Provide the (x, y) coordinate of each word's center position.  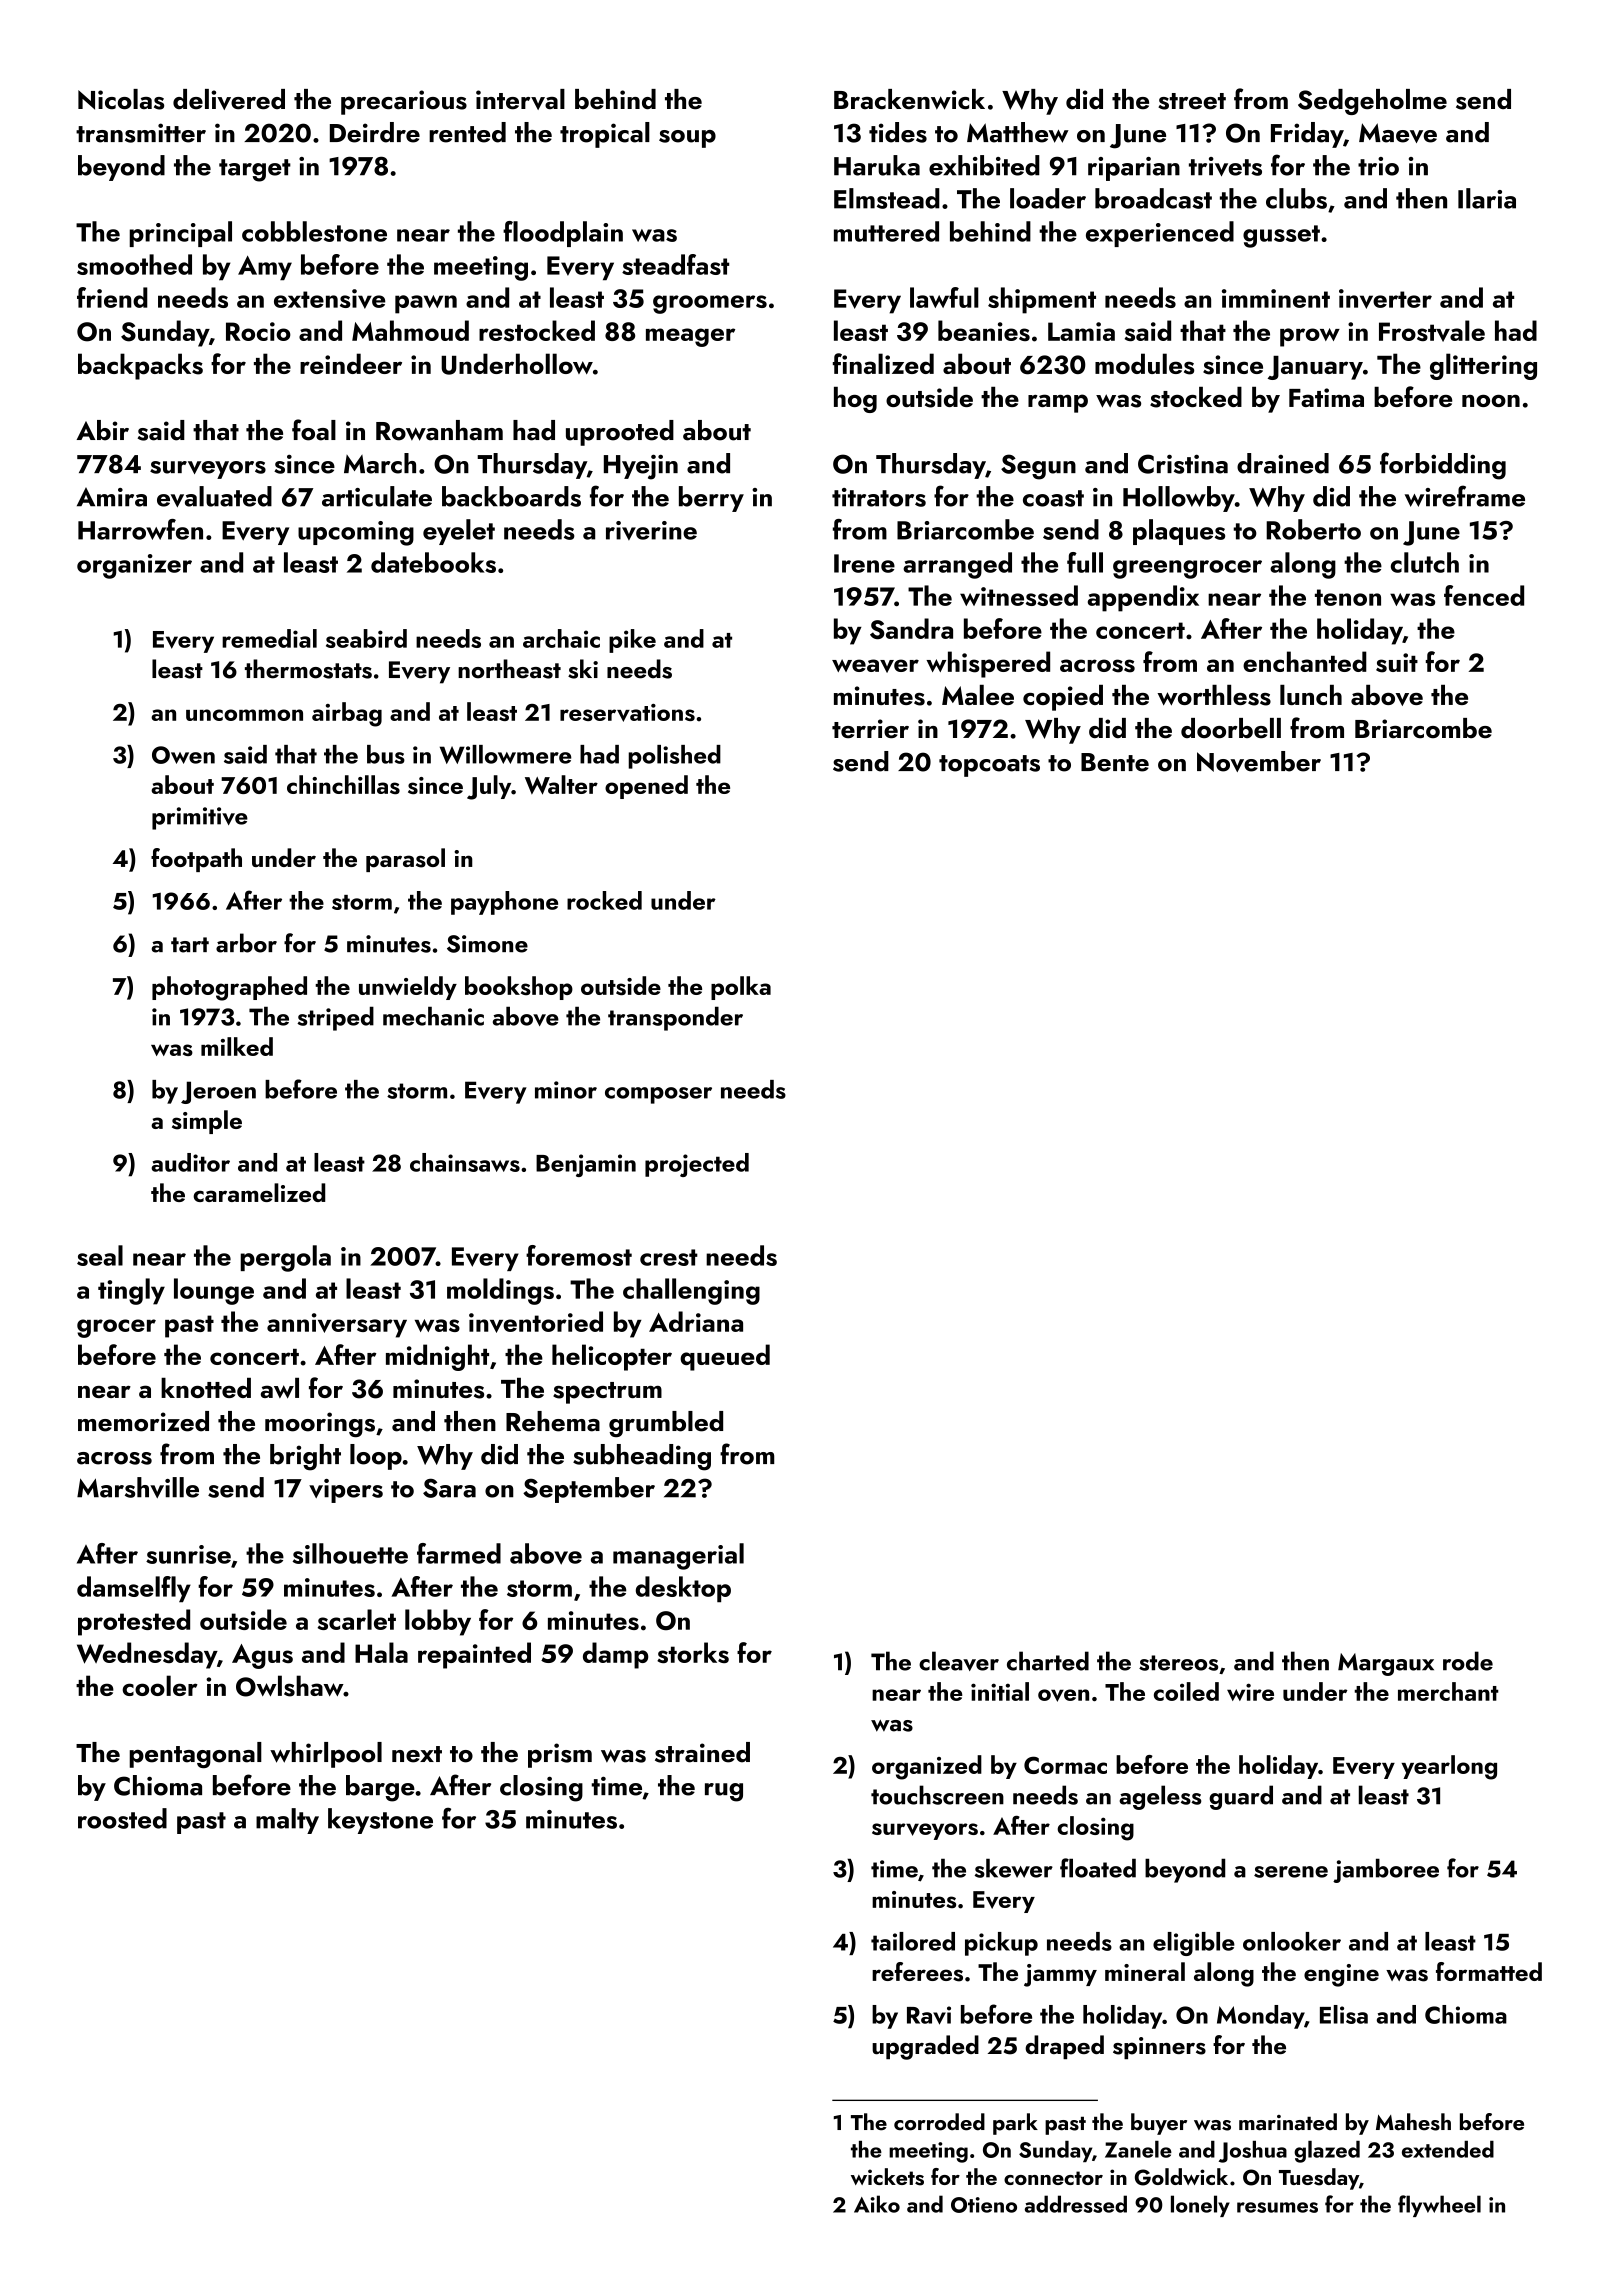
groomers (710, 304)
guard (1241, 1797)
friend (112, 297)
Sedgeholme (1372, 102)
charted (1048, 1661)
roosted (122, 1818)
